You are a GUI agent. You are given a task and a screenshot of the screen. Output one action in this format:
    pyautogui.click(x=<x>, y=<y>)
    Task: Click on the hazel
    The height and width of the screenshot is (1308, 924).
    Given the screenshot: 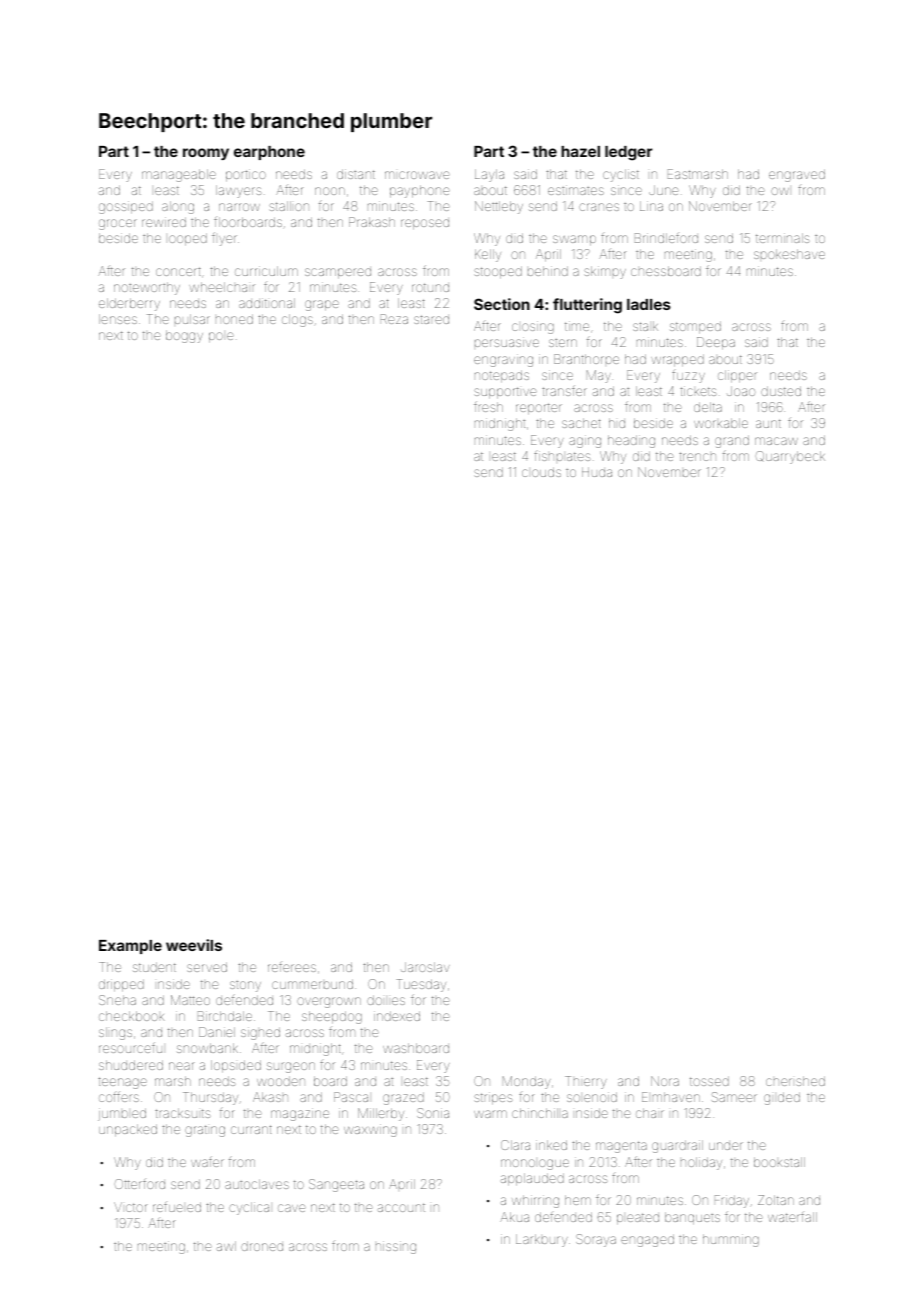 What is the action you would take?
    pyautogui.click(x=580, y=151)
